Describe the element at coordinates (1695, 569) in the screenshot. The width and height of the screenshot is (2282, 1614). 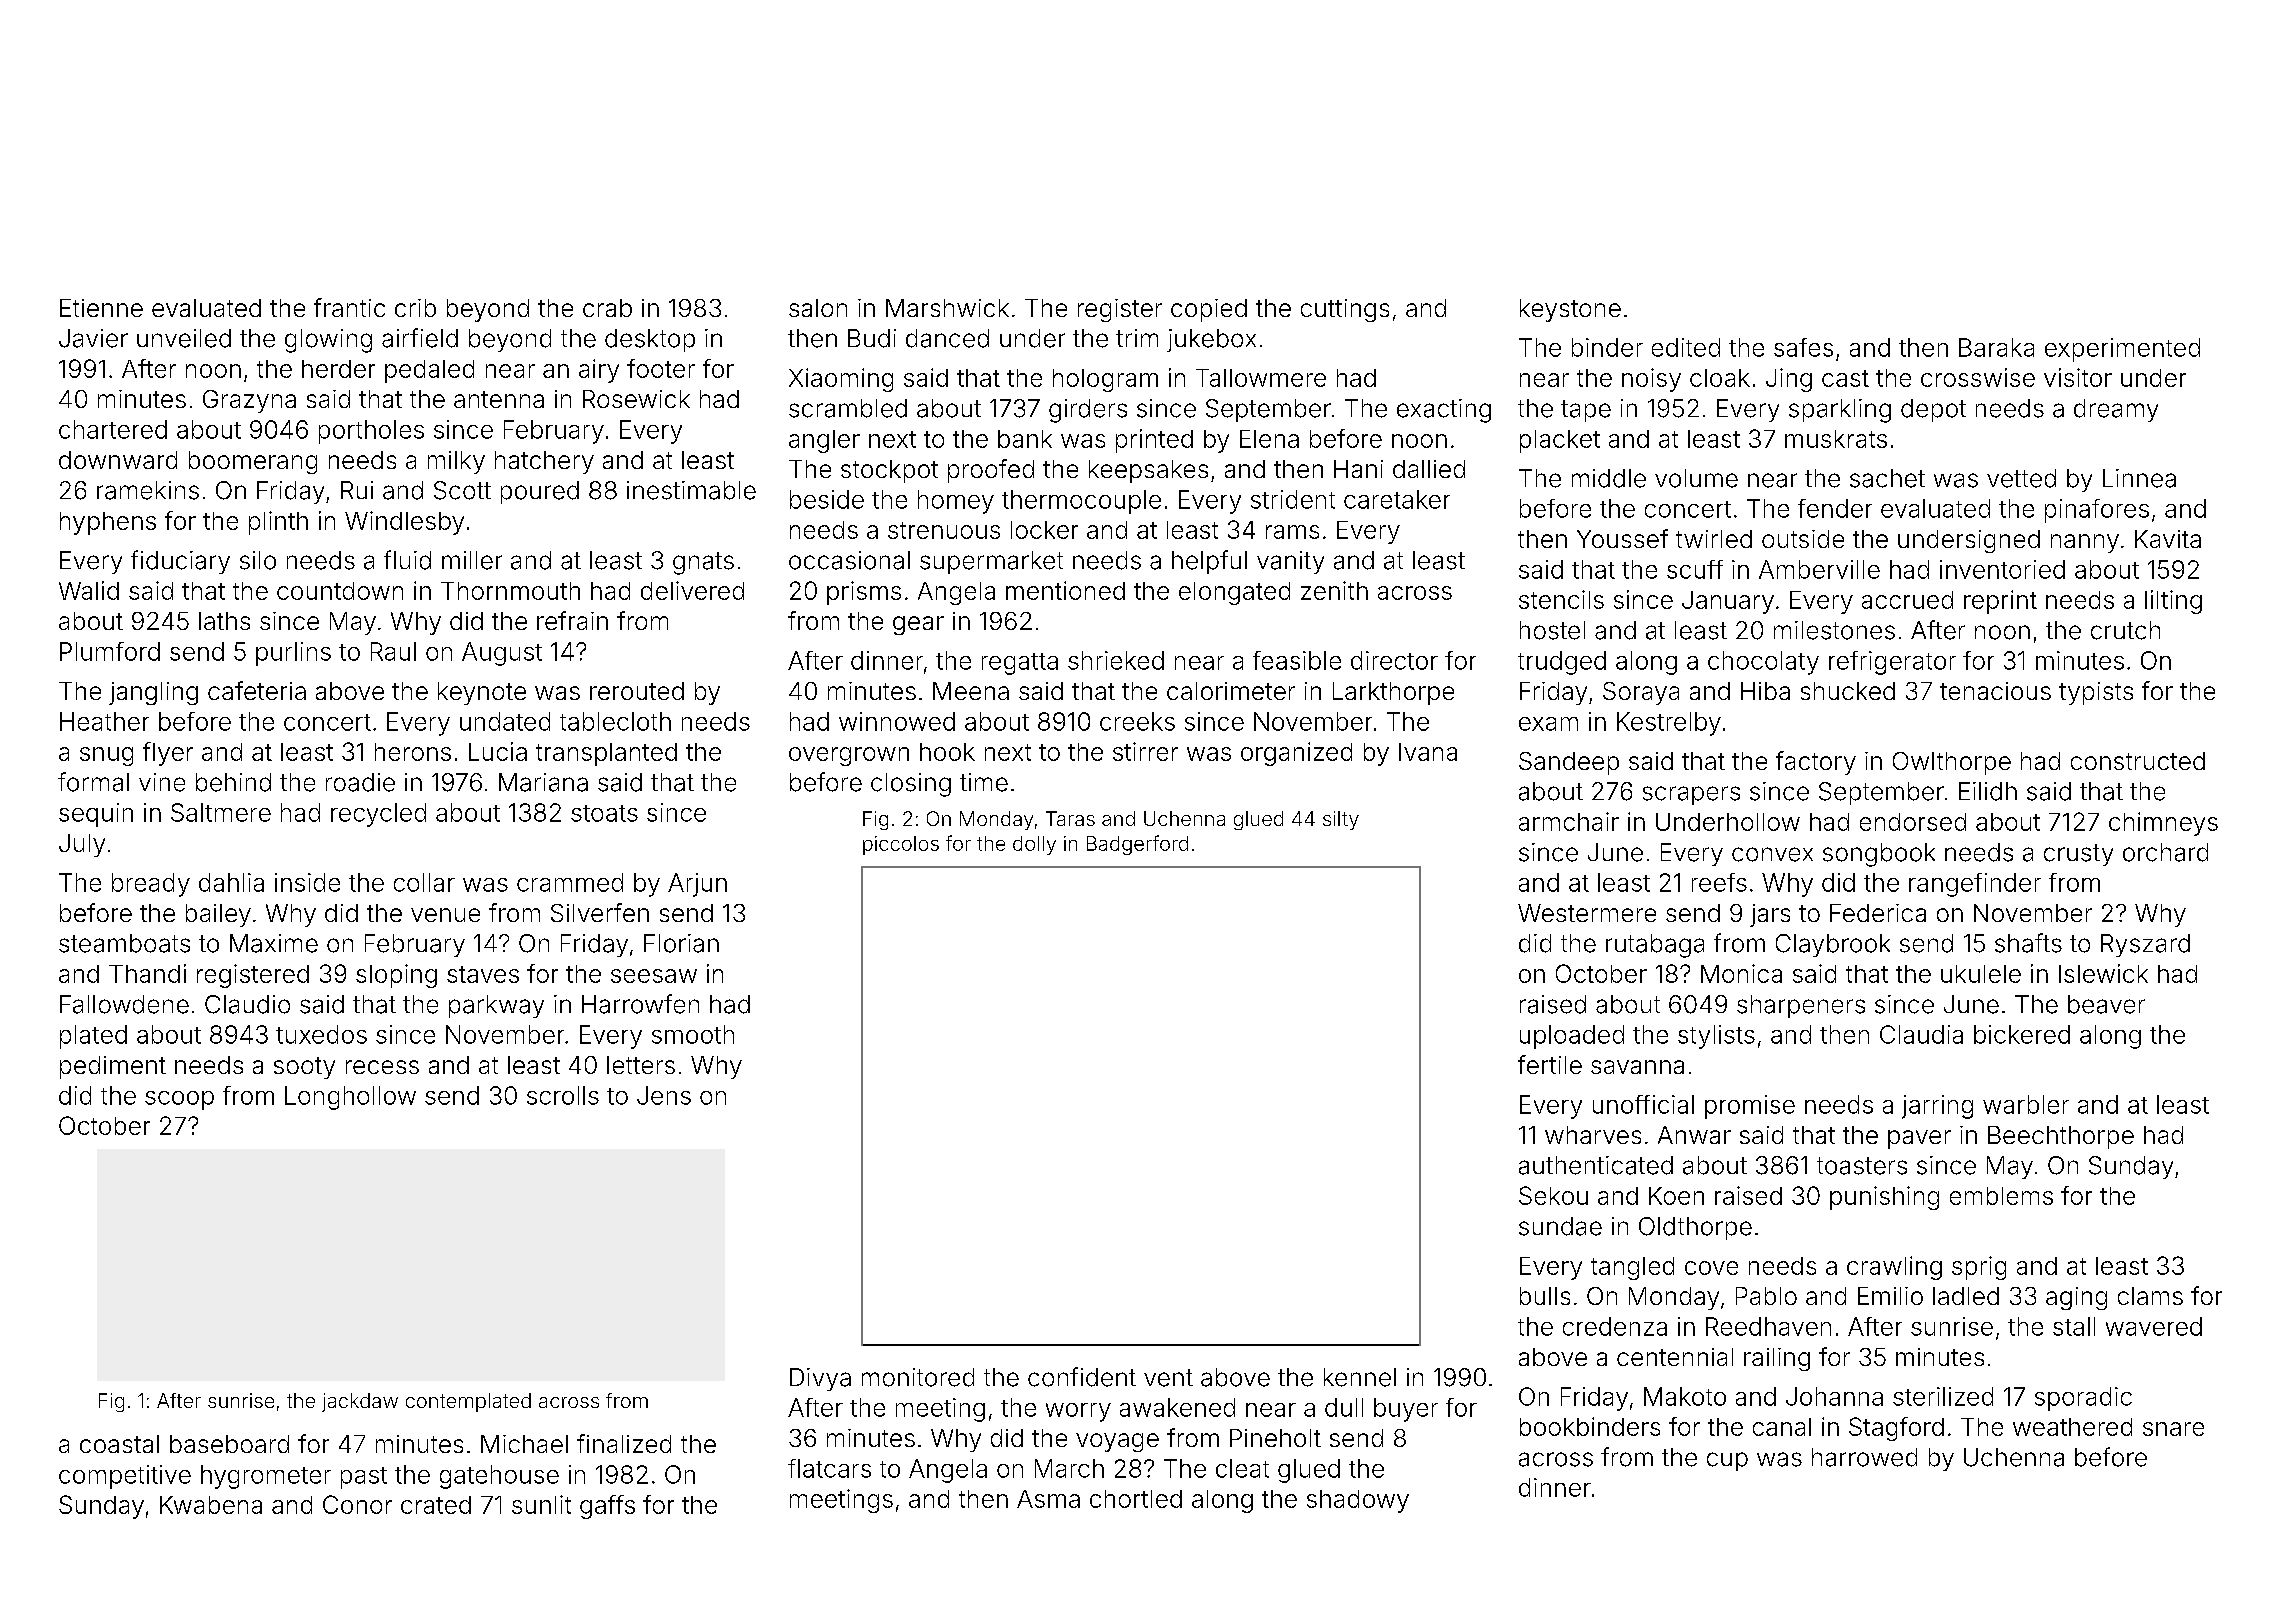
I see `scuff` at that location.
